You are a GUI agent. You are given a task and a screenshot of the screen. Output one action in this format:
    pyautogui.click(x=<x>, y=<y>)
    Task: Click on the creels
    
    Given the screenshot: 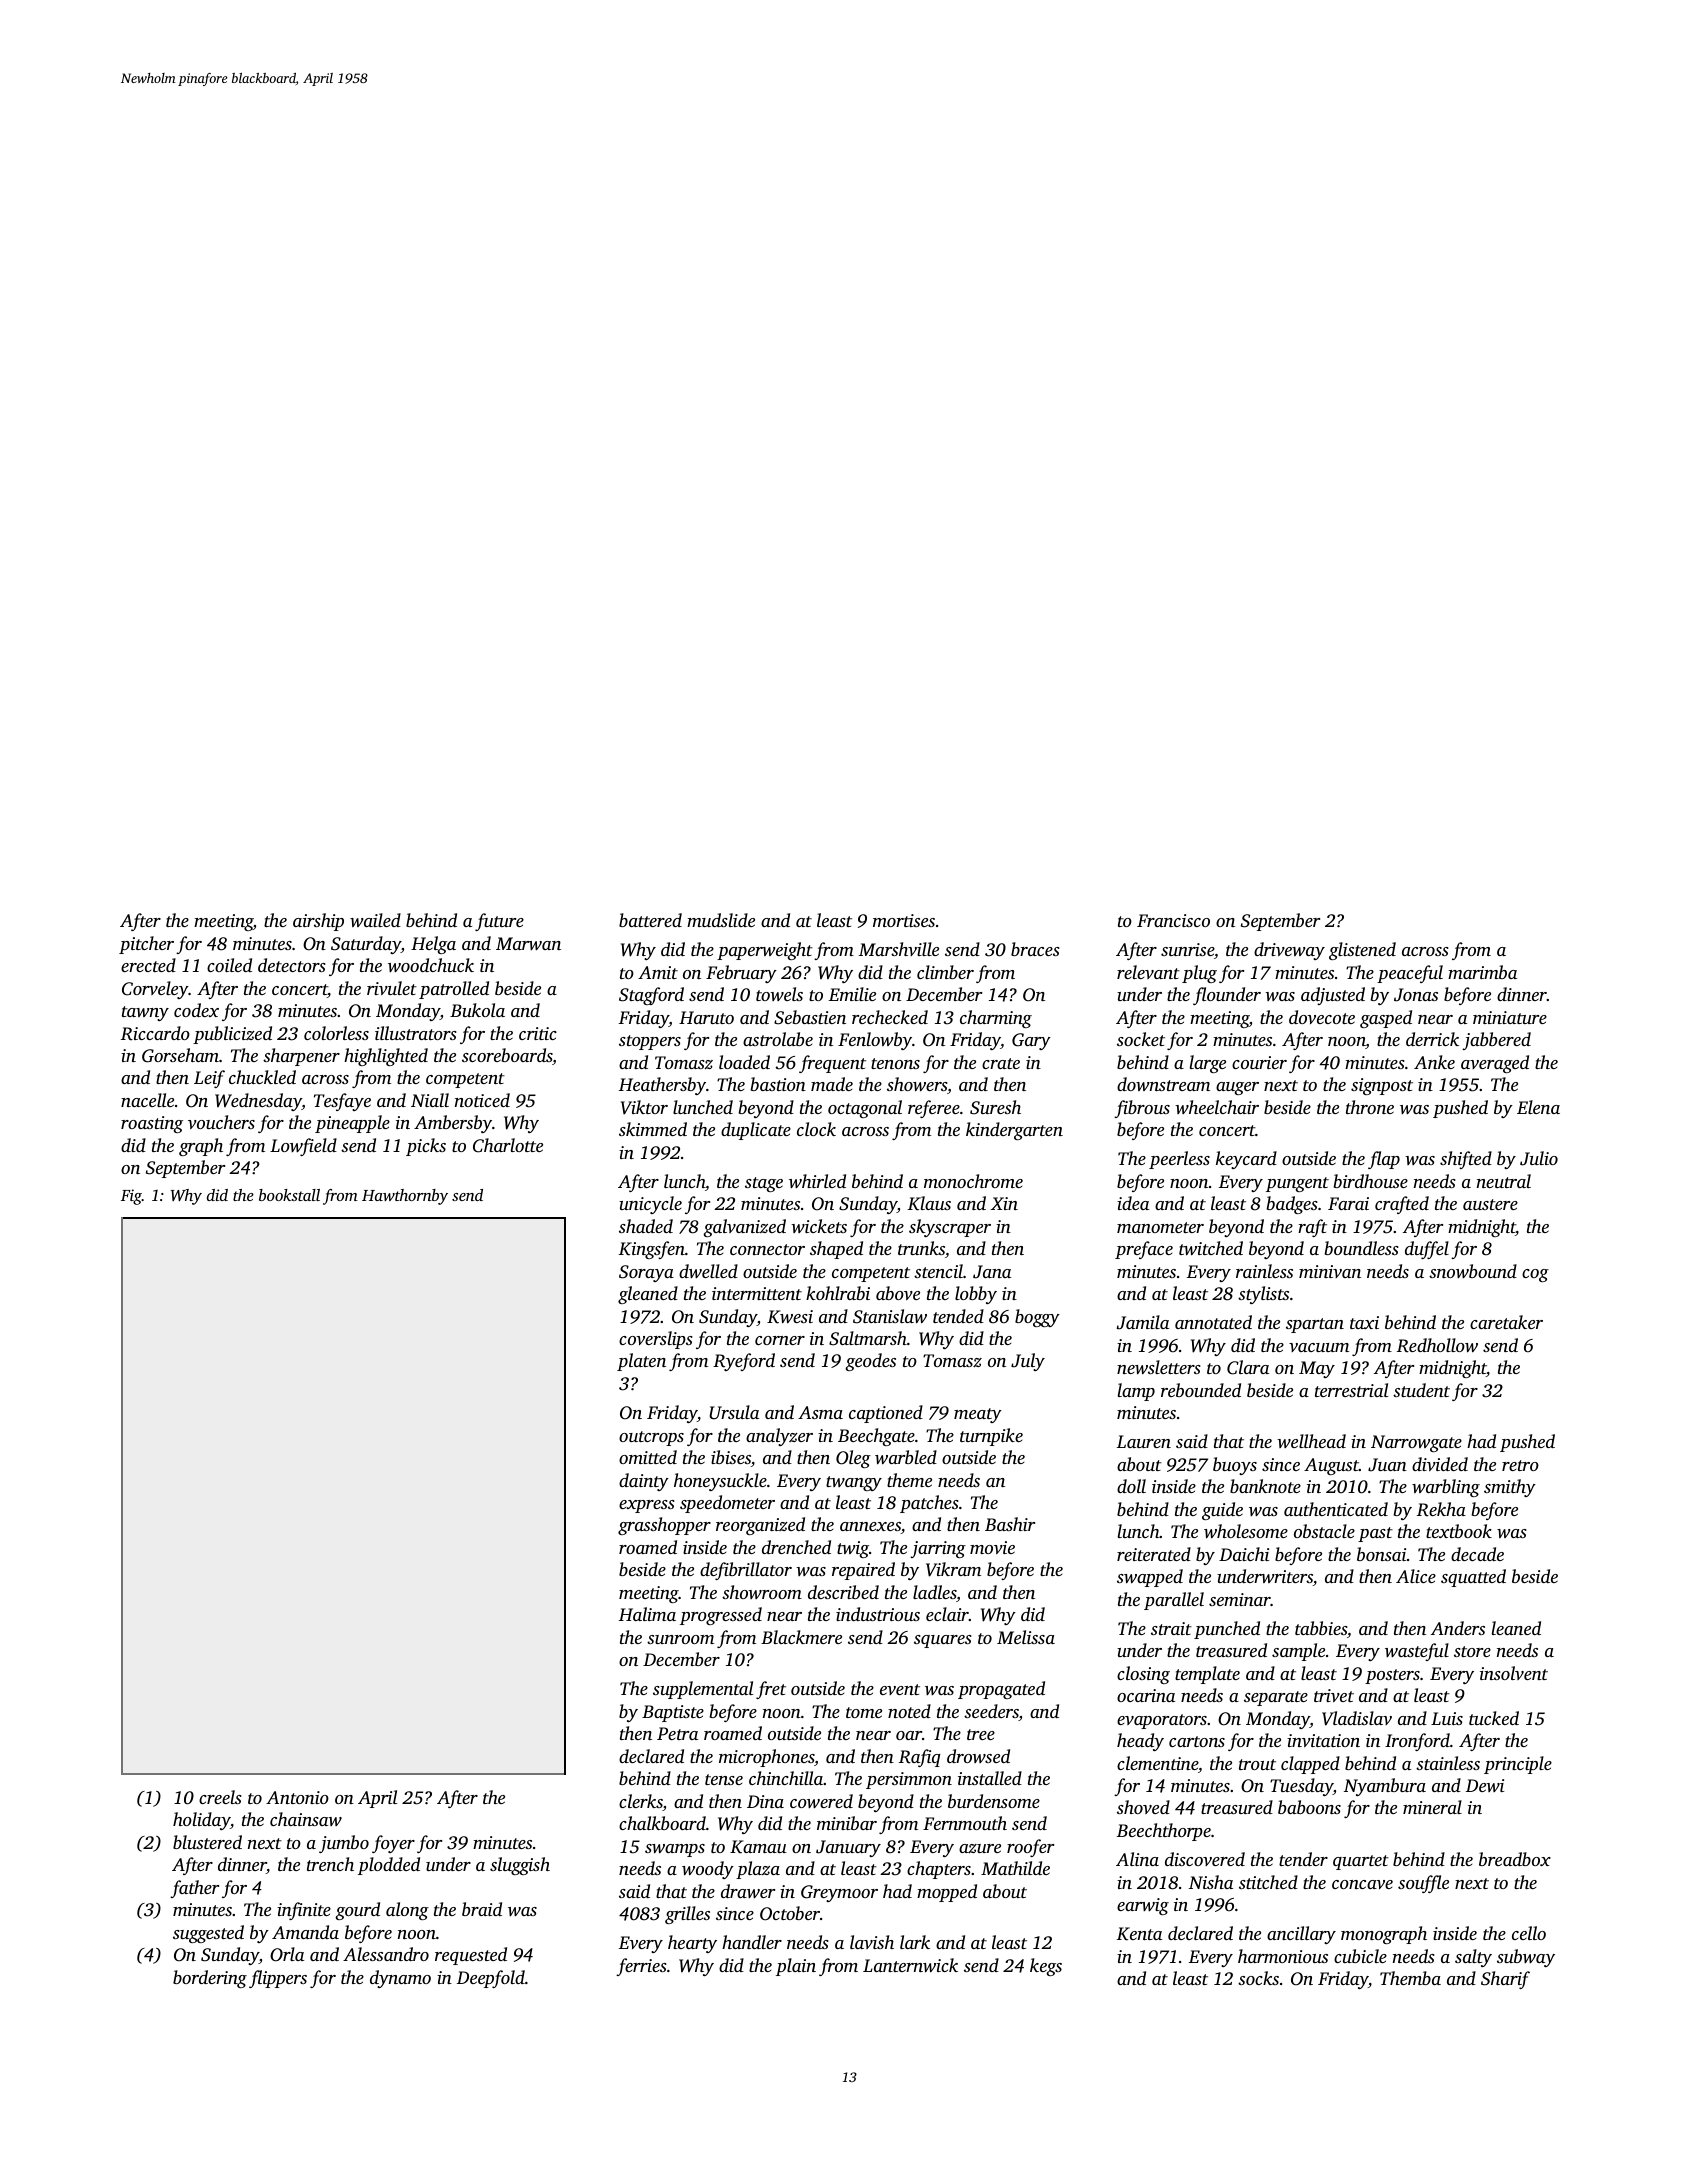 What is the action you would take?
    pyautogui.click(x=220, y=1797)
